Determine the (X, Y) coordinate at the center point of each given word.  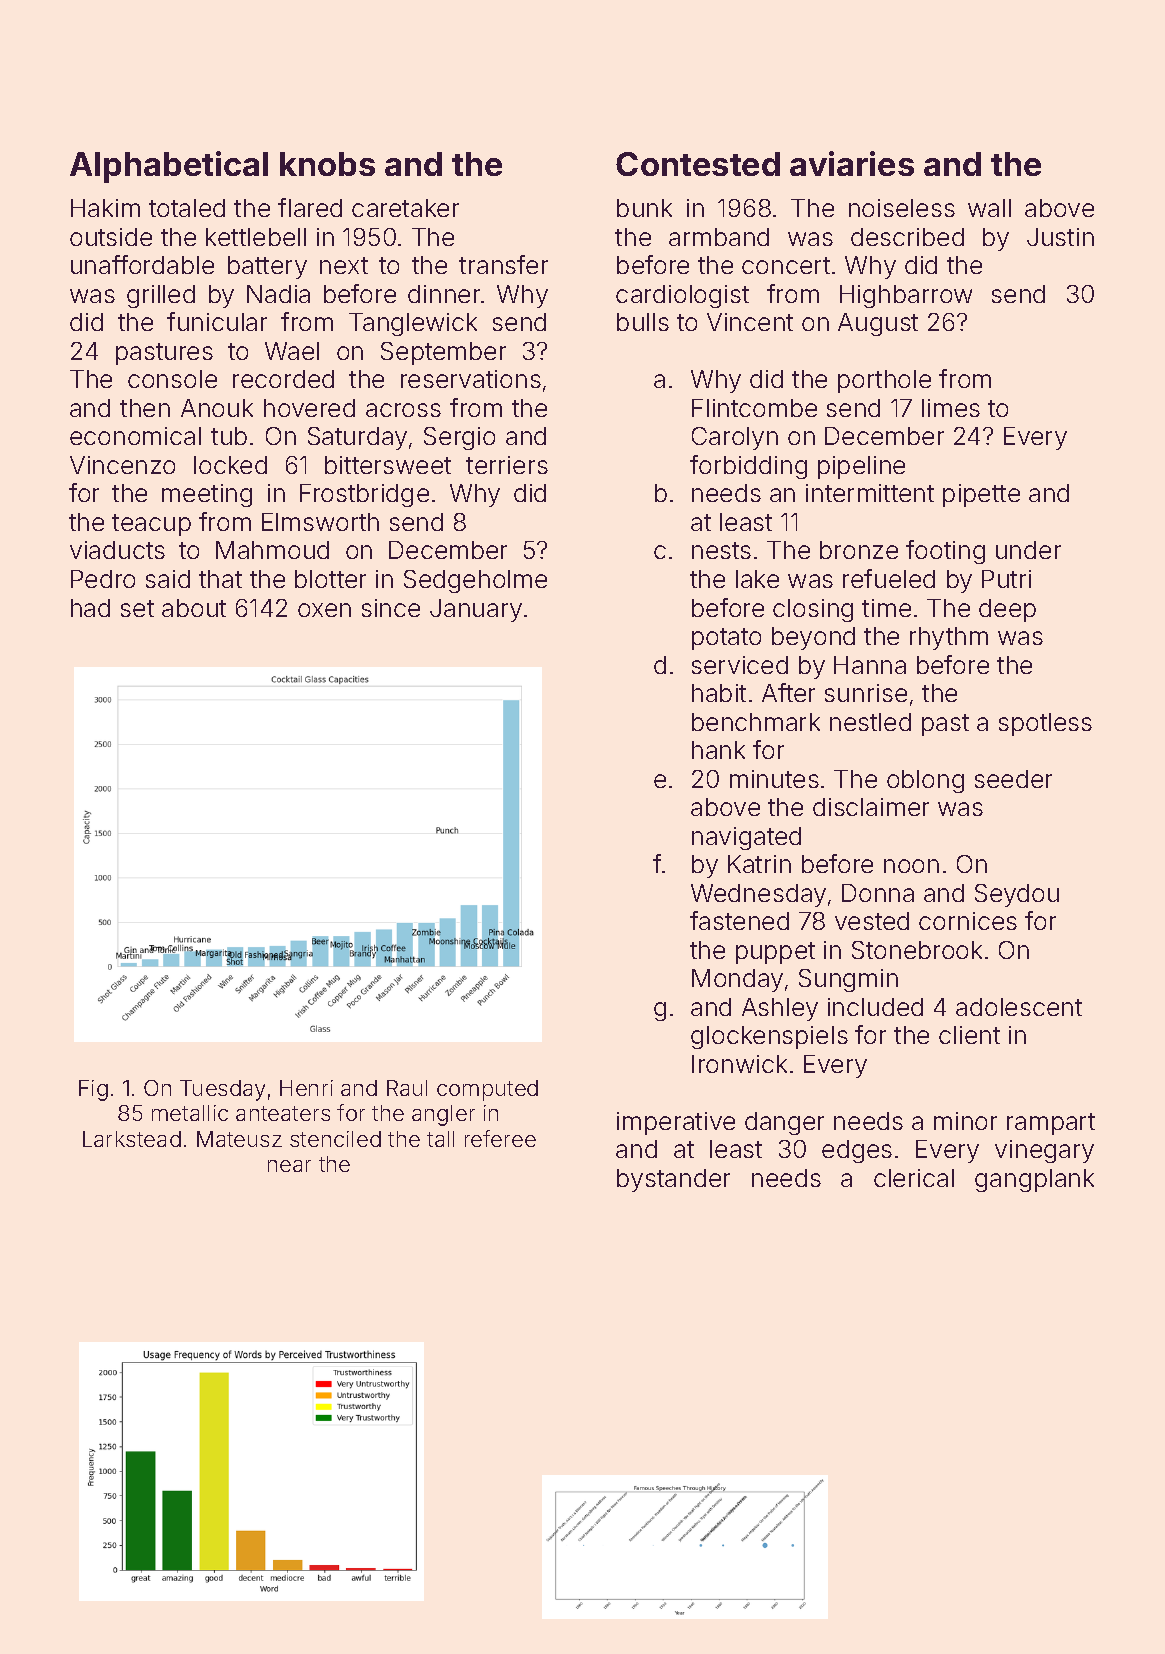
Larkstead (132, 1139)
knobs (327, 164)
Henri (306, 1088)
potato (726, 639)
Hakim (105, 208)
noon (911, 866)
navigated (746, 838)
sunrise (866, 693)
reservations (471, 379)
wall (989, 208)
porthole (884, 381)
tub (229, 436)
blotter (330, 579)
